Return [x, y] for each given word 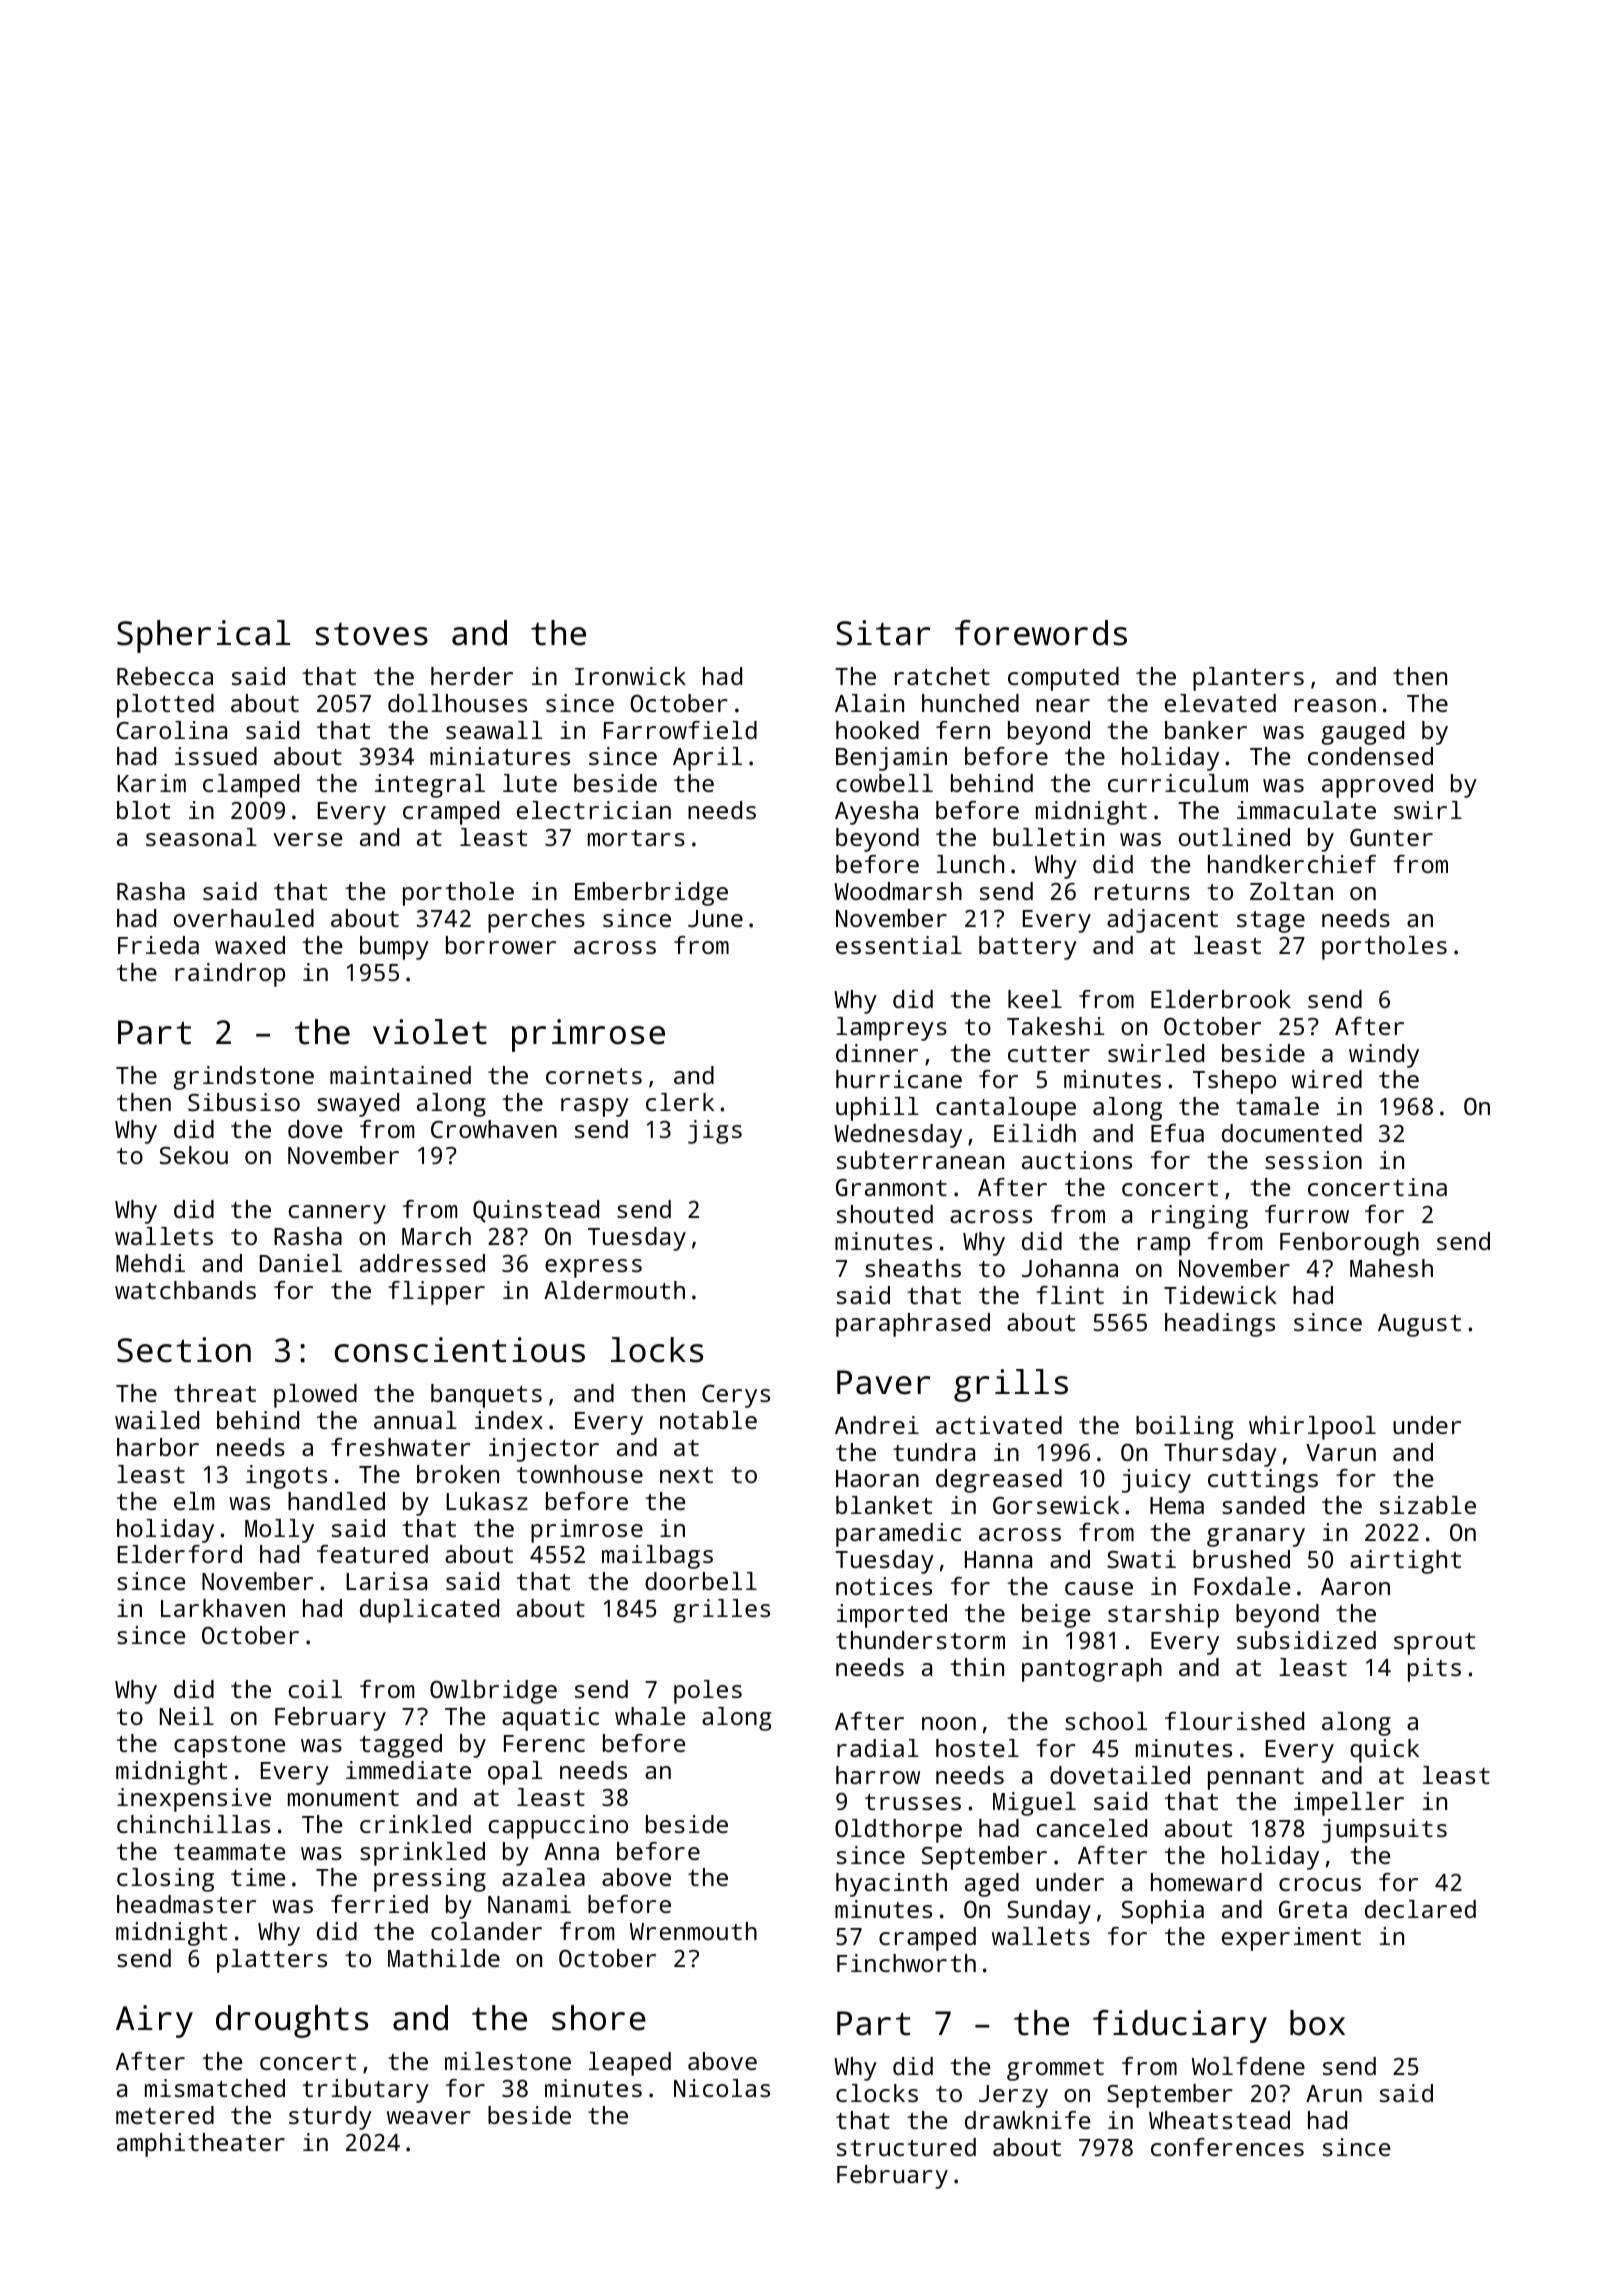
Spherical [203, 636]
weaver [429, 2117]
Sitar [883, 633]
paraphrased [913, 1325]
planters [1248, 679]
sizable [1428, 1505]
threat [215, 1393]
